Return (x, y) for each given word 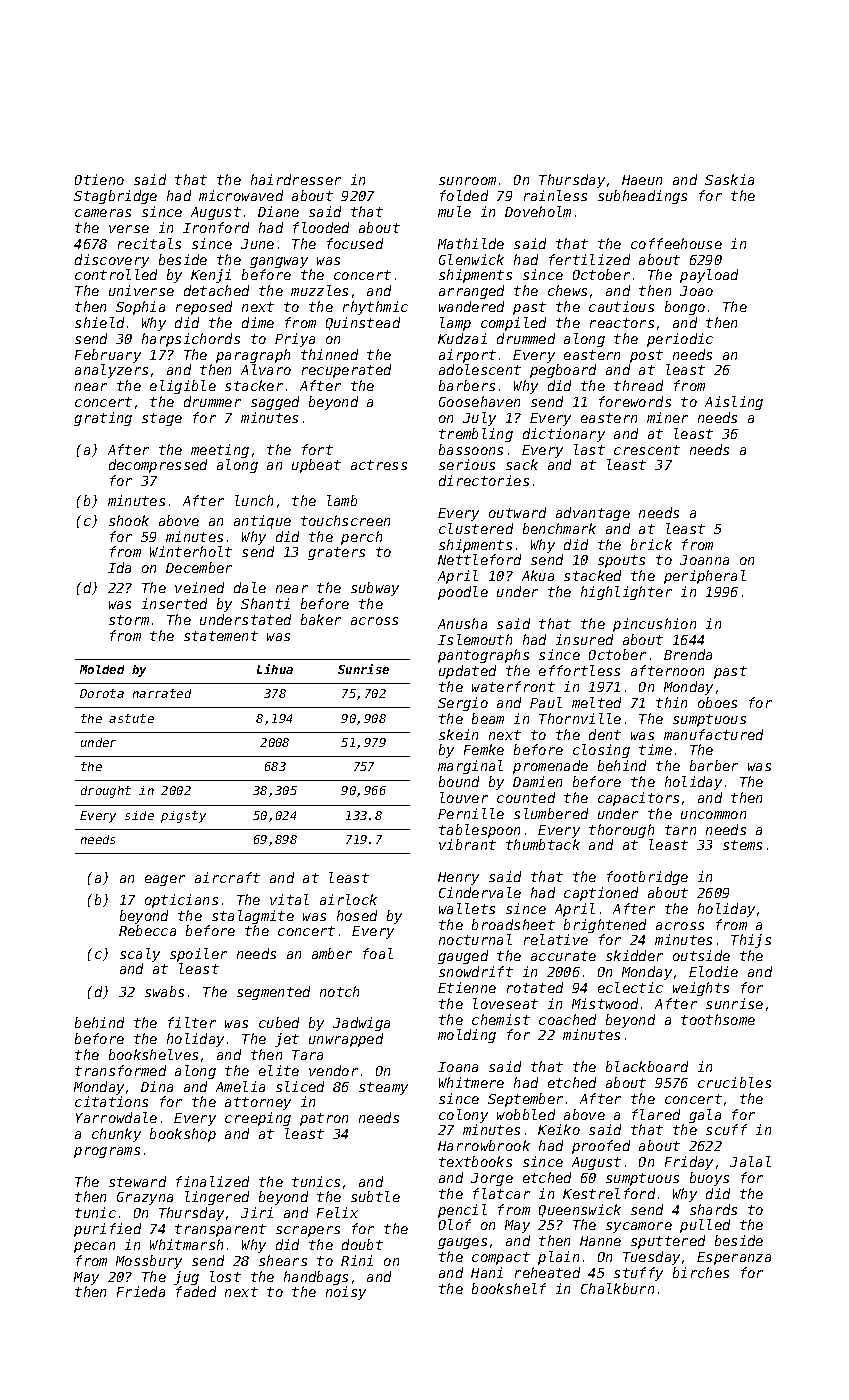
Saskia (729, 179)
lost (225, 1276)
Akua (538, 575)
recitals (149, 243)
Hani (487, 1272)
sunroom (467, 181)
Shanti (265, 603)
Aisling (734, 403)
